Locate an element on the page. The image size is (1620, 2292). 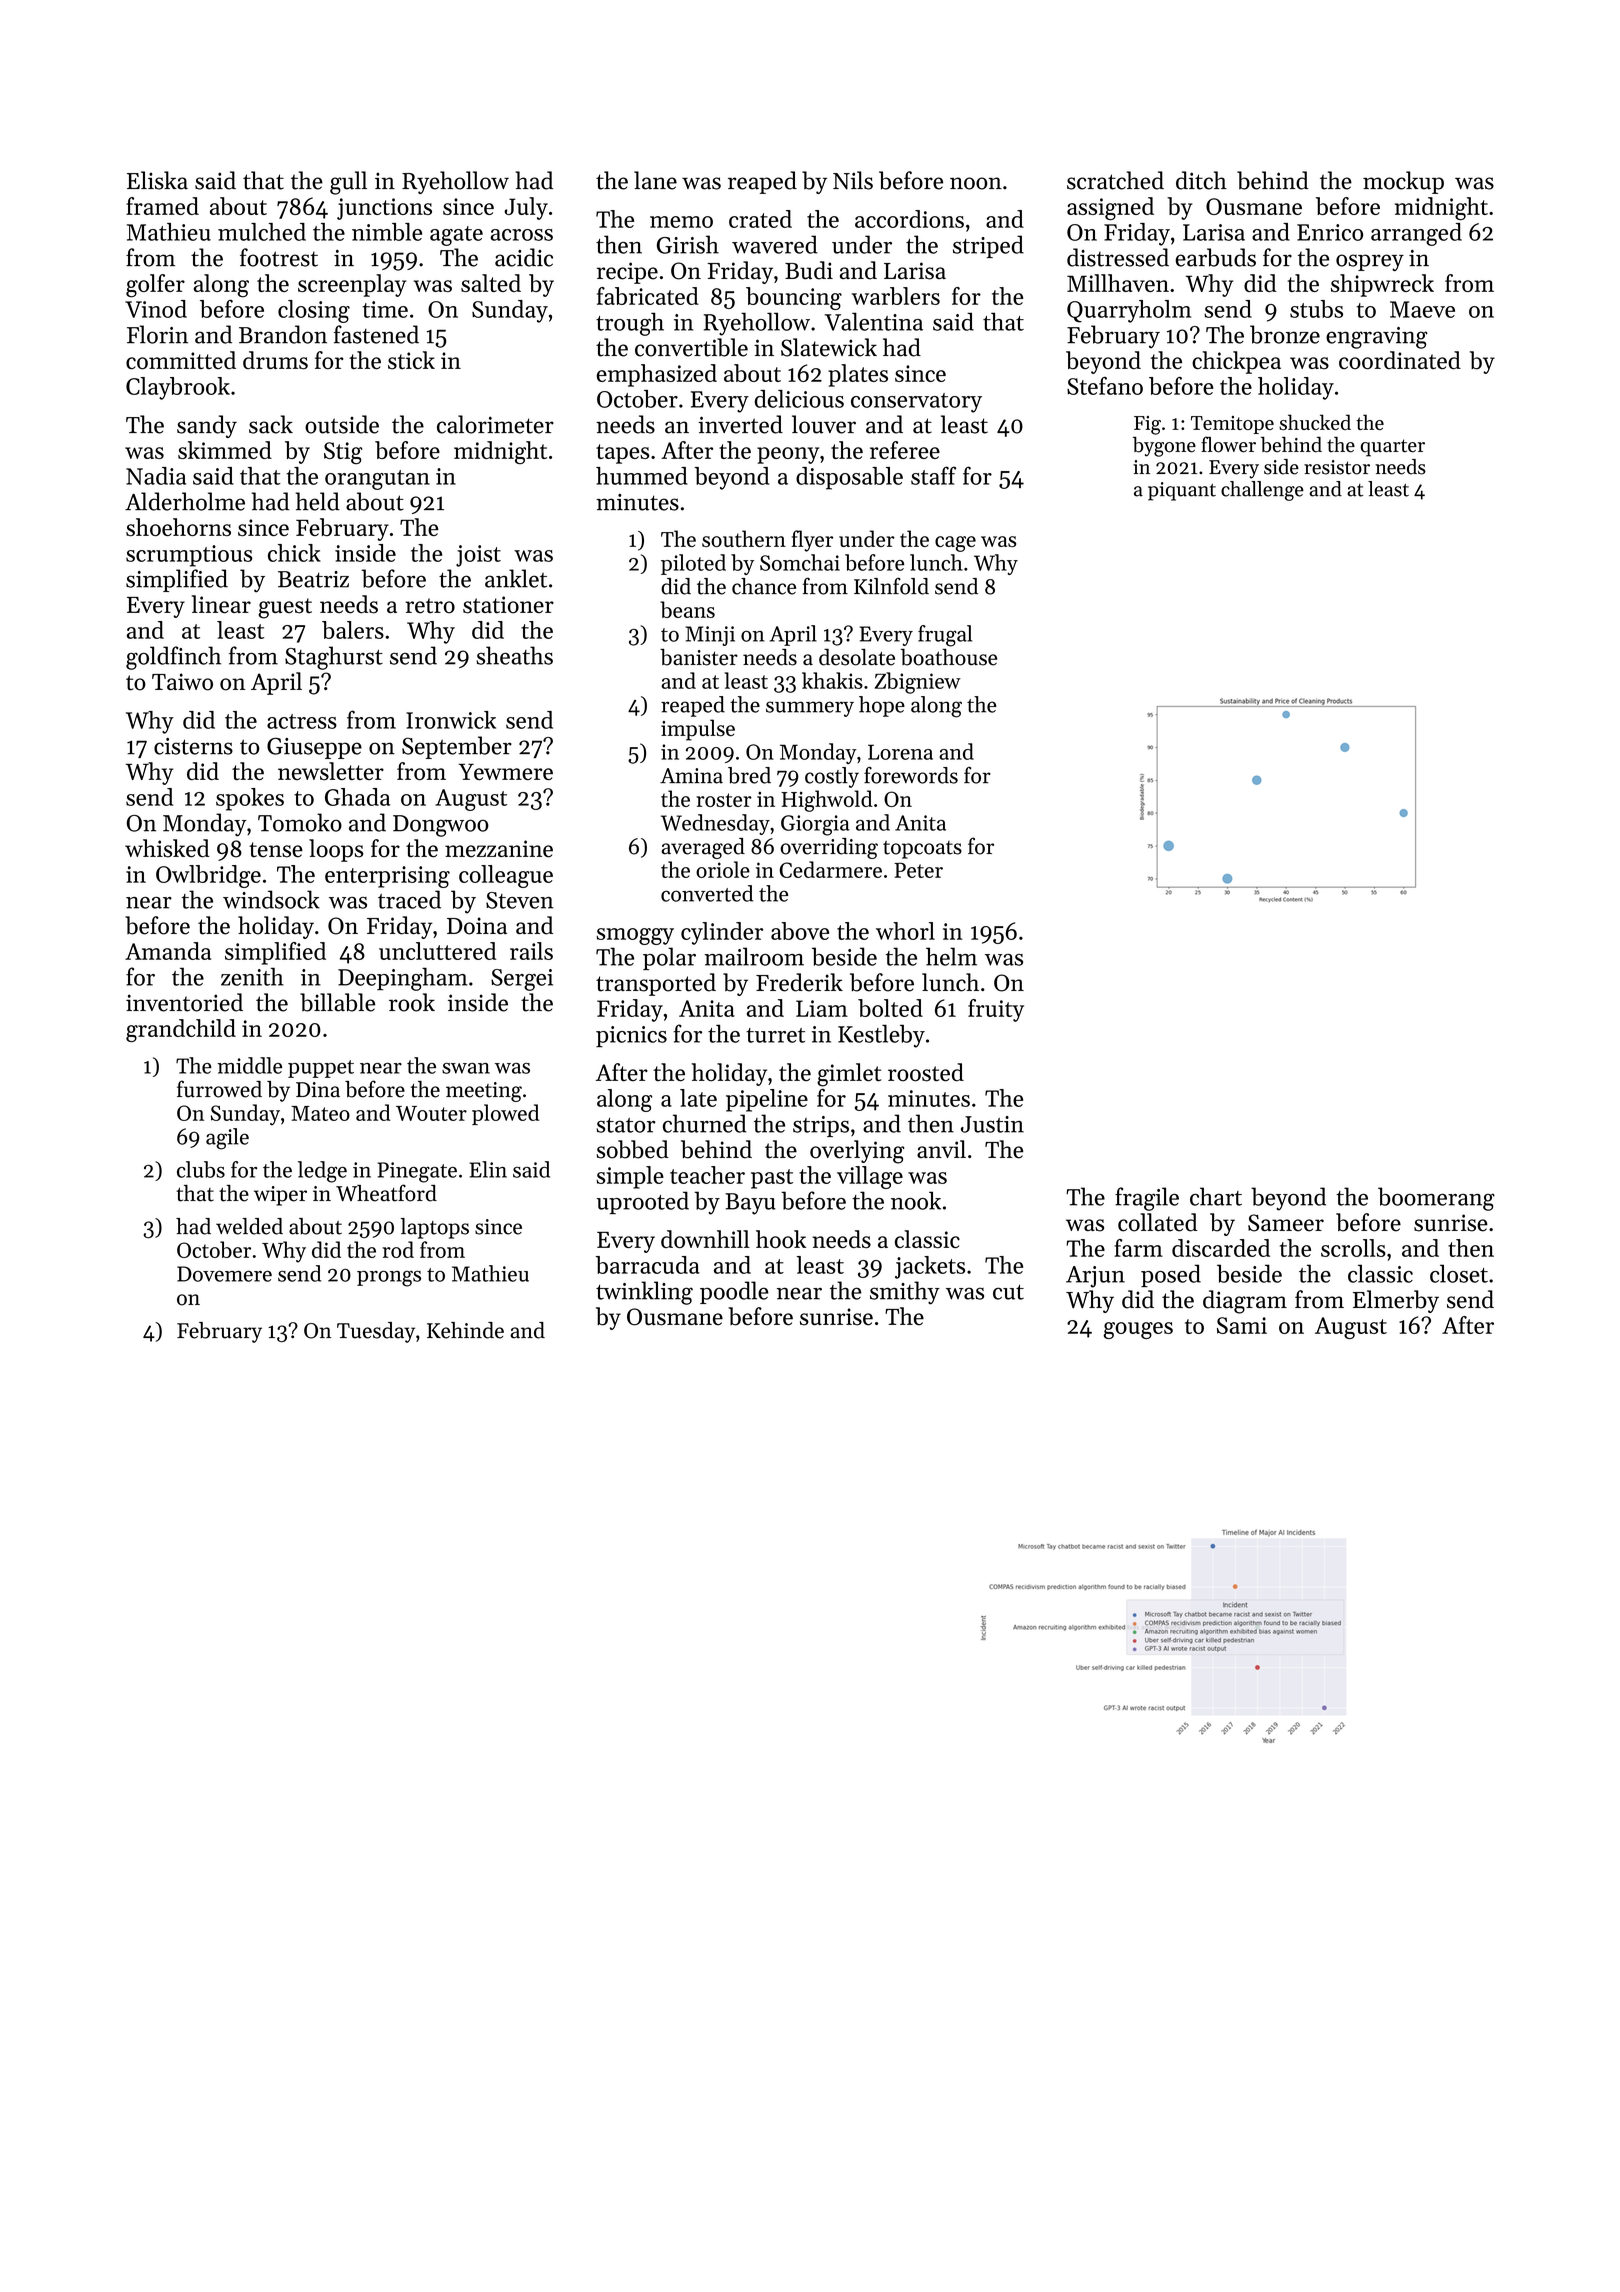
sheaths is located at coordinates (514, 655).
